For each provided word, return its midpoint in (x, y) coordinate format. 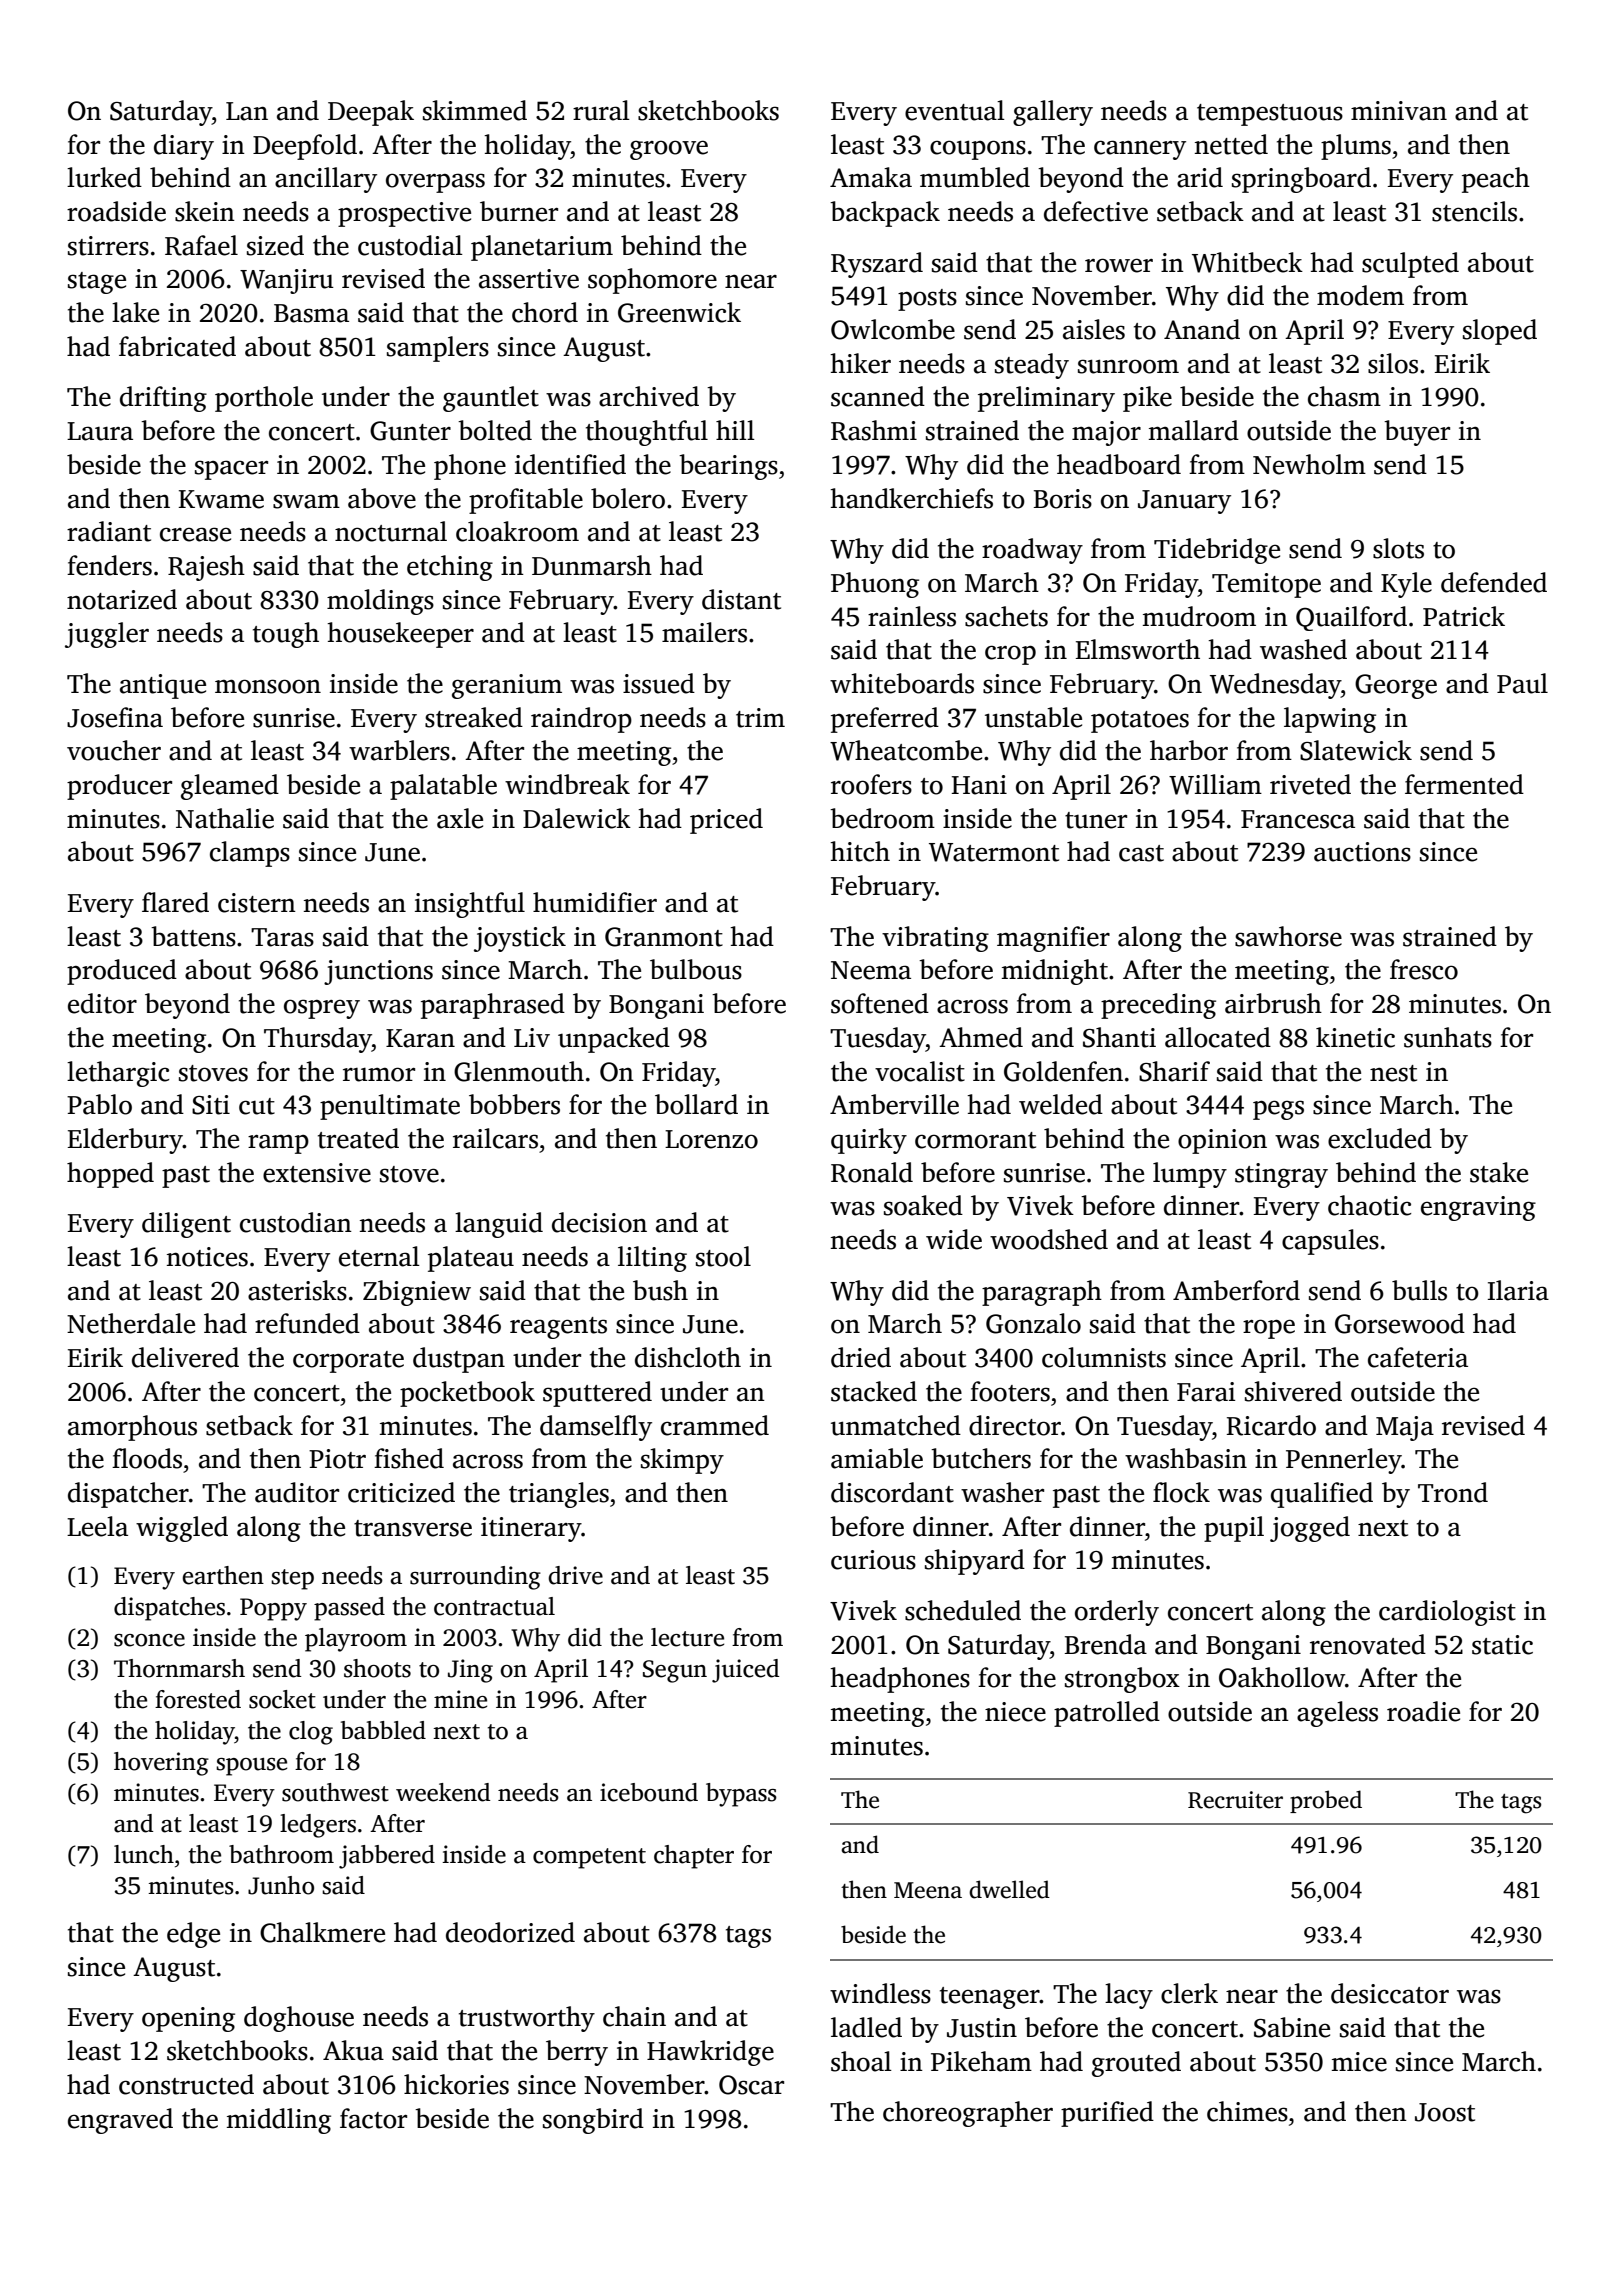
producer (119, 787)
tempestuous (1270, 115)
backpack (885, 214)
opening (188, 2019)
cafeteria (1418, 1357)
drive (575, 1575)
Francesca (1298, 819)
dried (861, 1357)
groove (669, 150)
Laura (100, 431)
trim (760, 718)
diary (184, 147)
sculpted (1410, 265)
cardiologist (1447, 1613)
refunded (307, 1323)
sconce (149, 1640)
